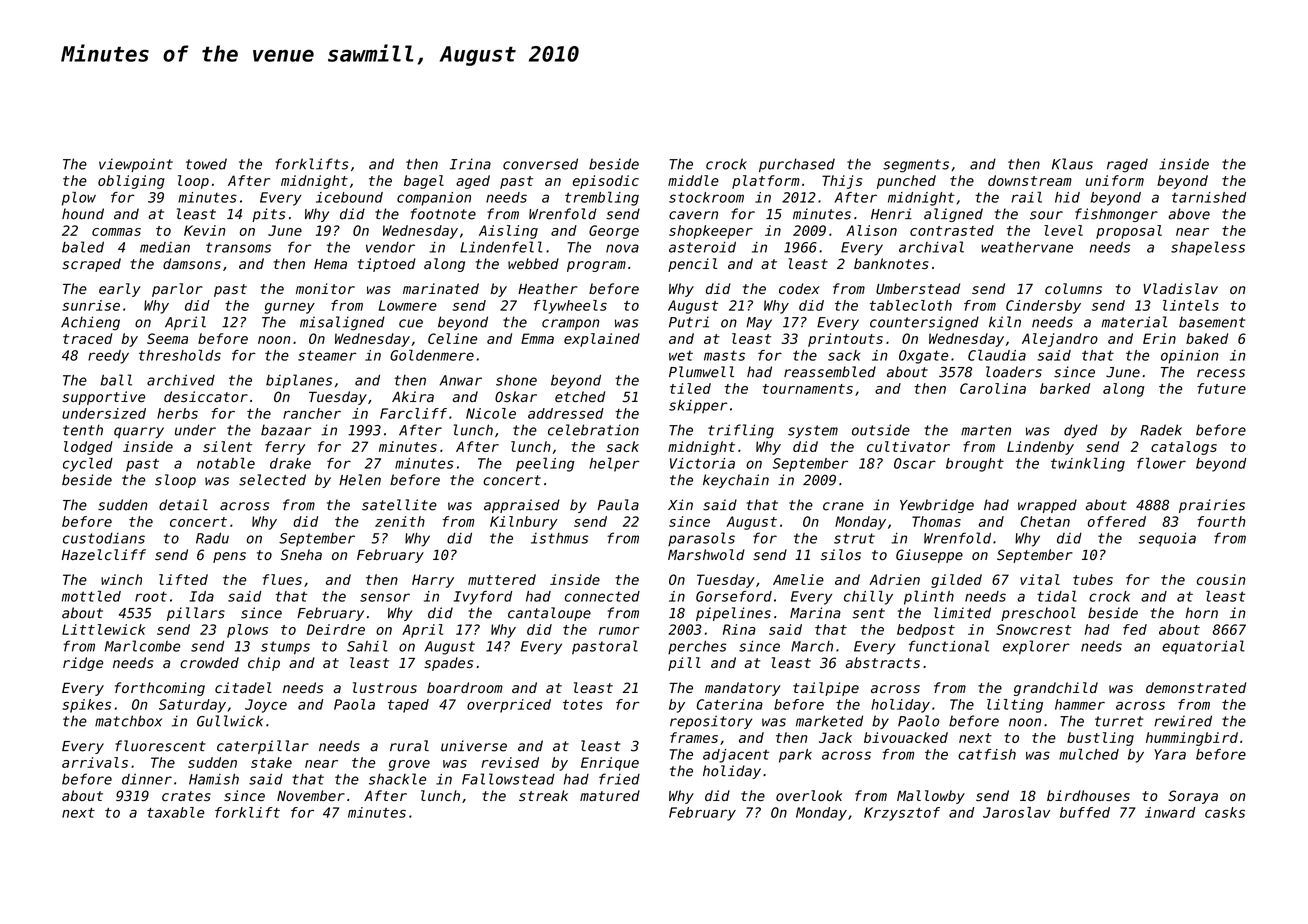 This screenshot has height=924, width=1308. What do you see at coordinates (1212, 506) in the screenshot?
I see `prairies` at bounding box center [1212, 506].
